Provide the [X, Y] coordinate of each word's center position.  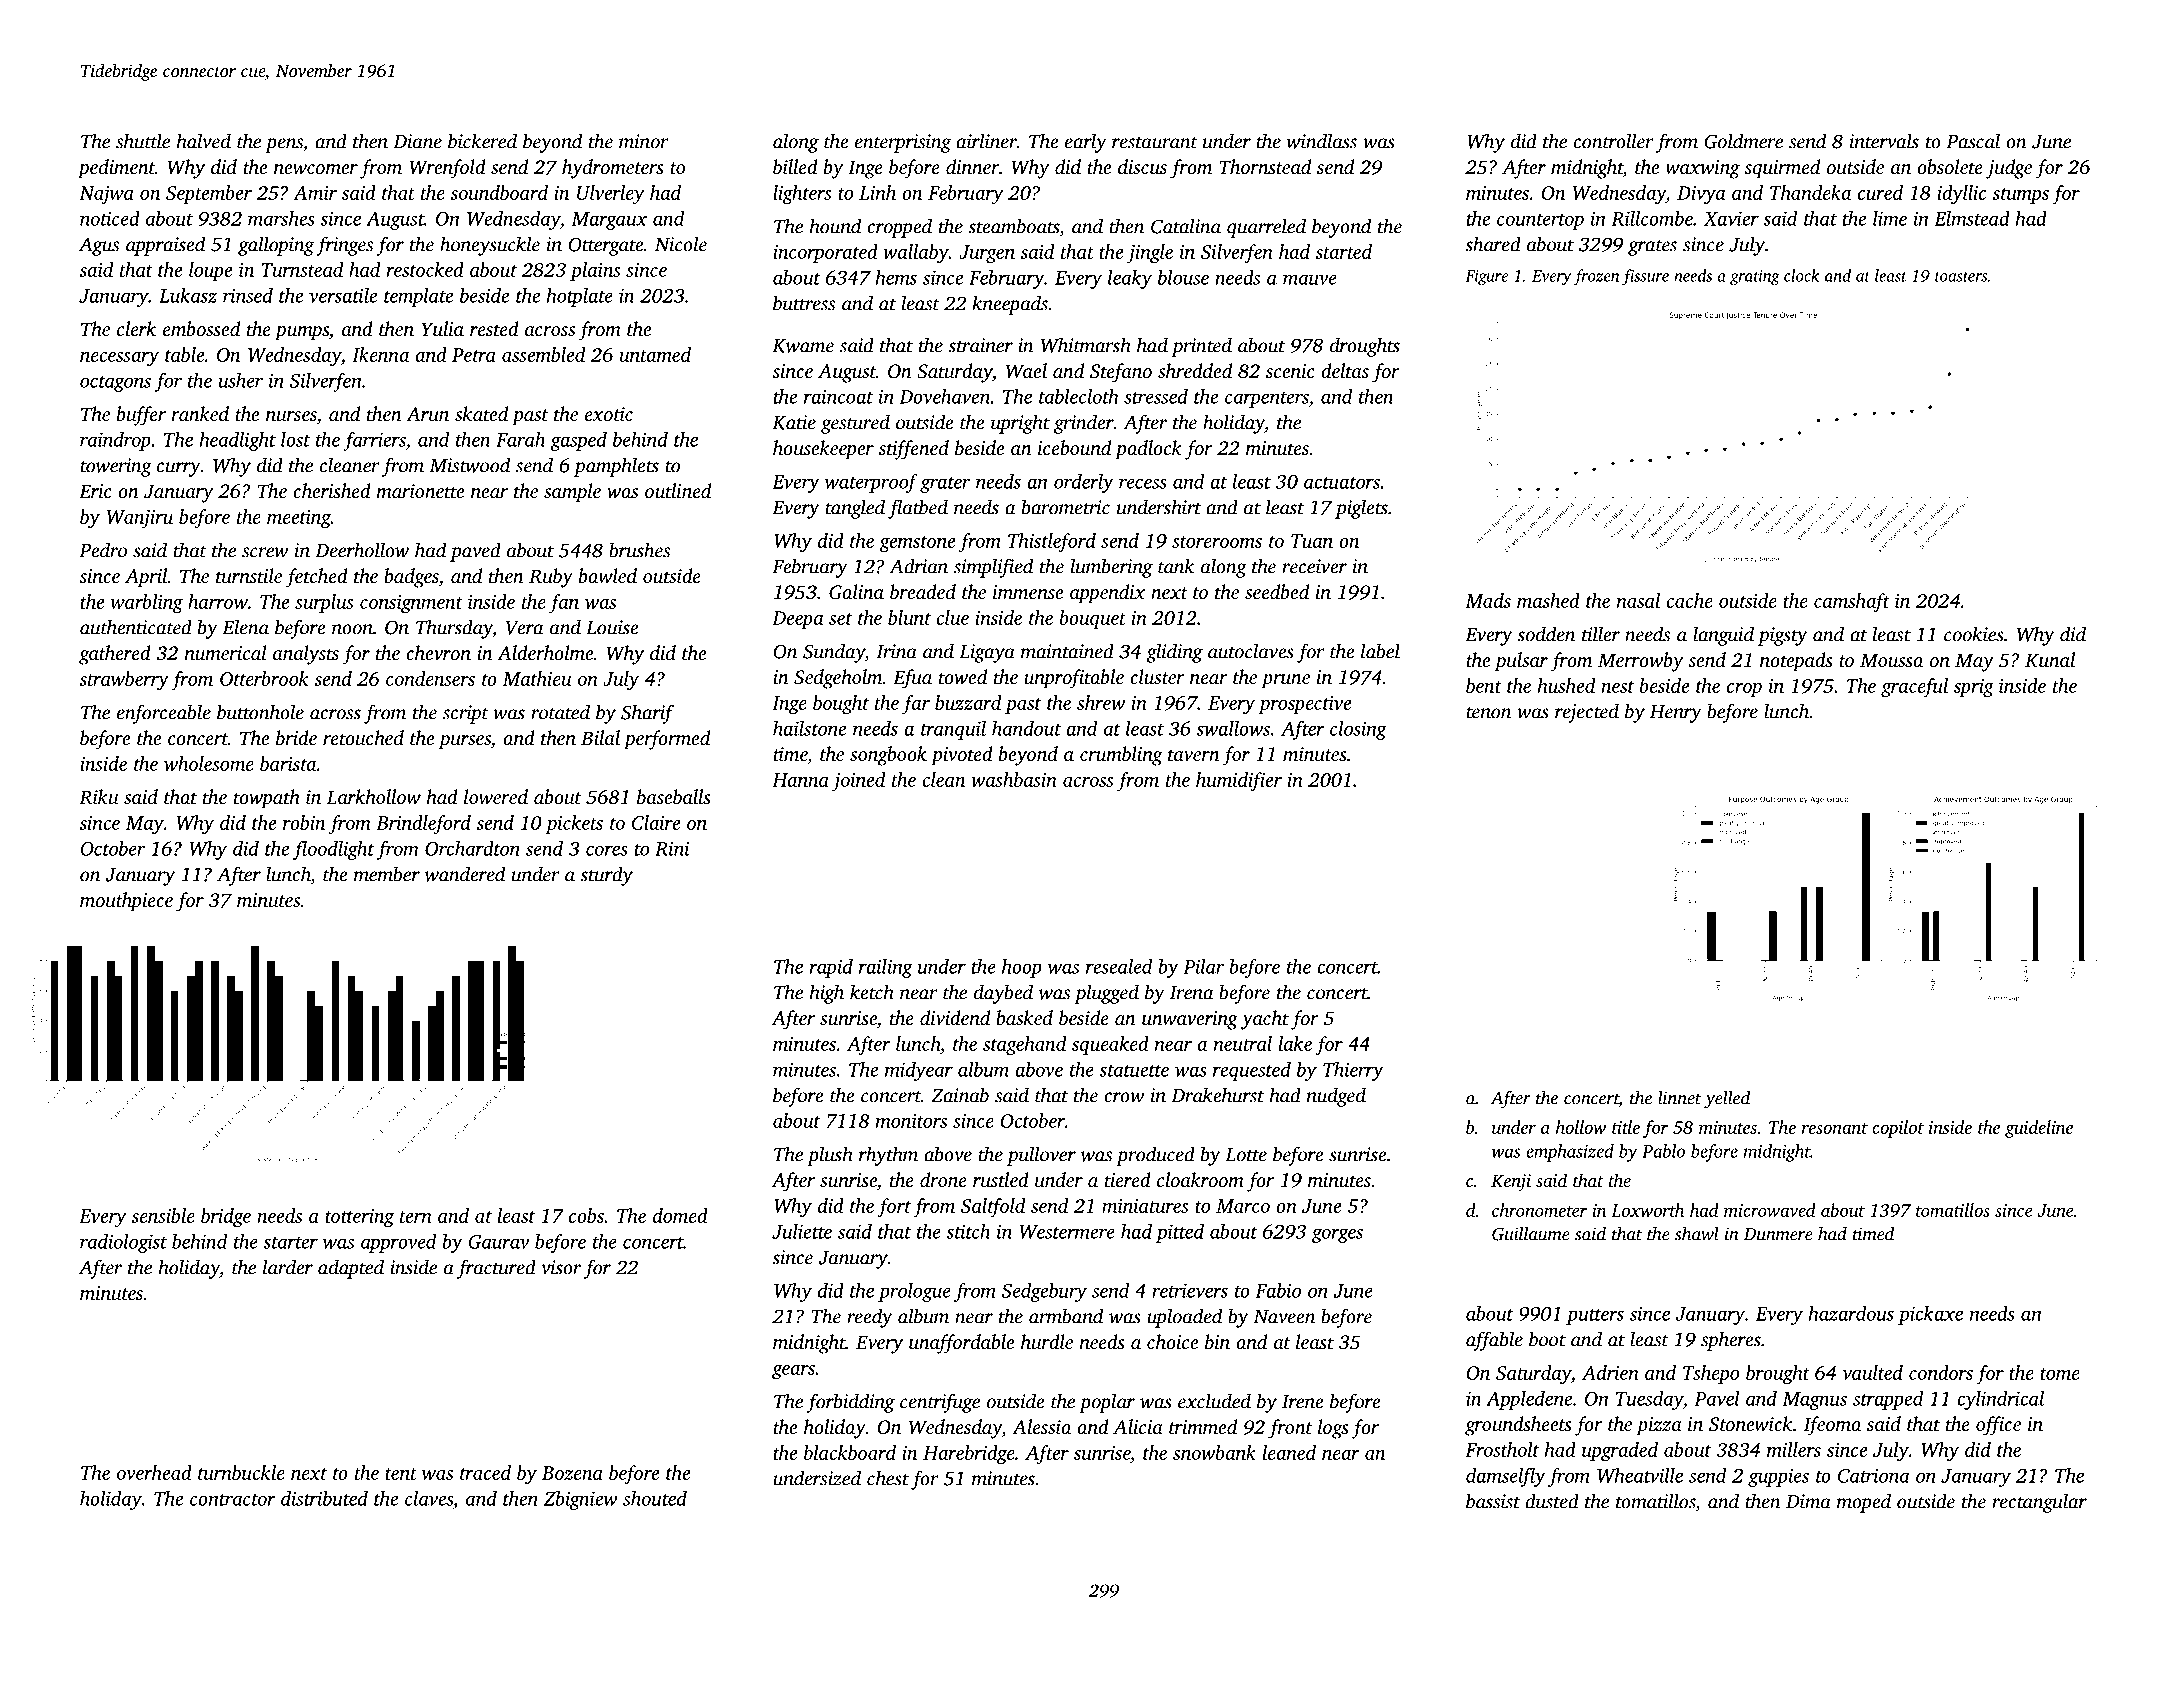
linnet [1679, 1098]
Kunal [2050, 660]
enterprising [903, 143]
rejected [1587, 713]
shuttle [143, 141]
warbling [147, 604]
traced [485, 1472]
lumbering [1112, 568]
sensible [163, 1215]
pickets [574, 824]
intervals [1884, 141]
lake [1295, 1043]
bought [841, 705]
